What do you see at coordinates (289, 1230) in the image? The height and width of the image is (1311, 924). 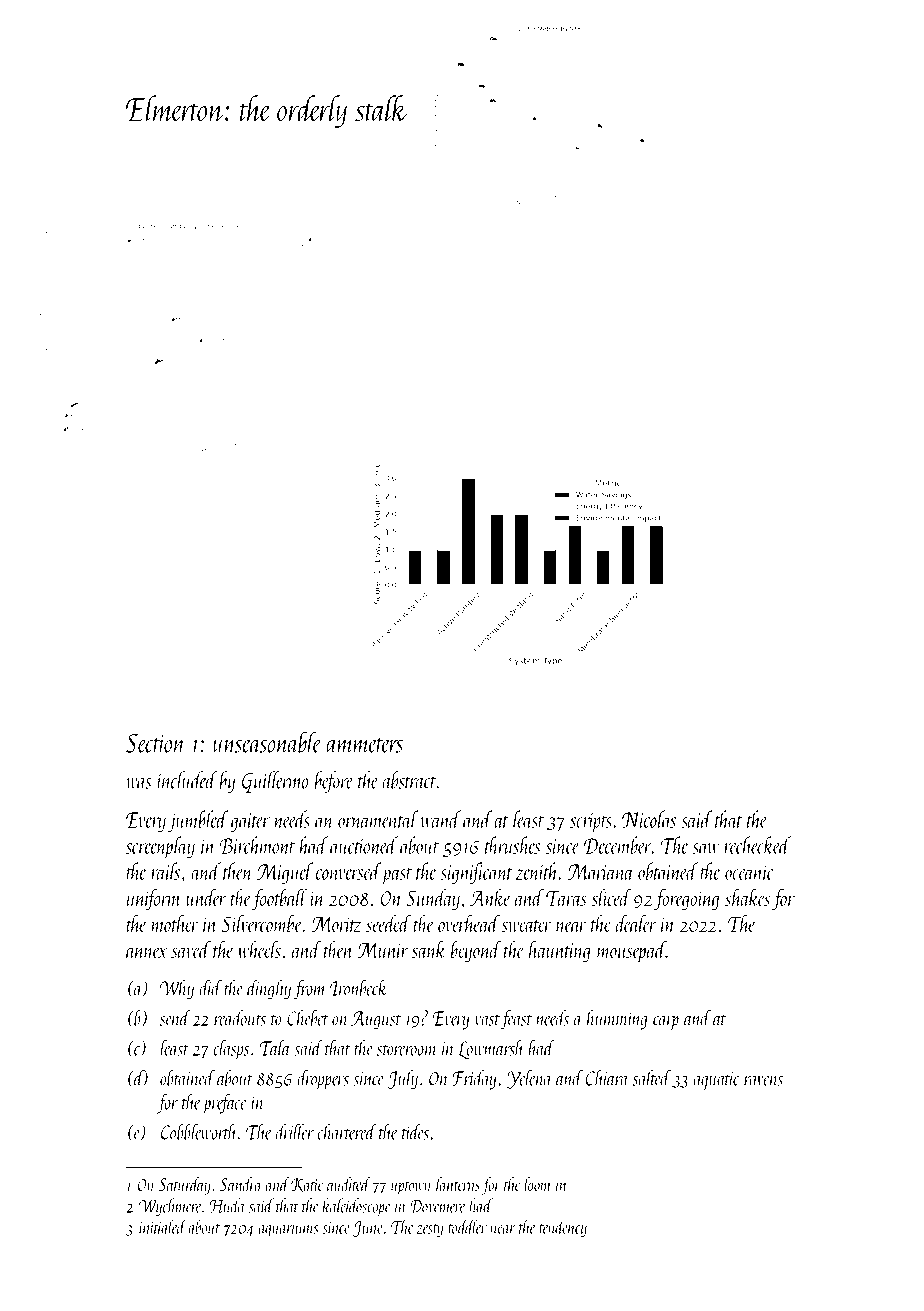 I see `aquariums` at bounding box center [289, 1230].
